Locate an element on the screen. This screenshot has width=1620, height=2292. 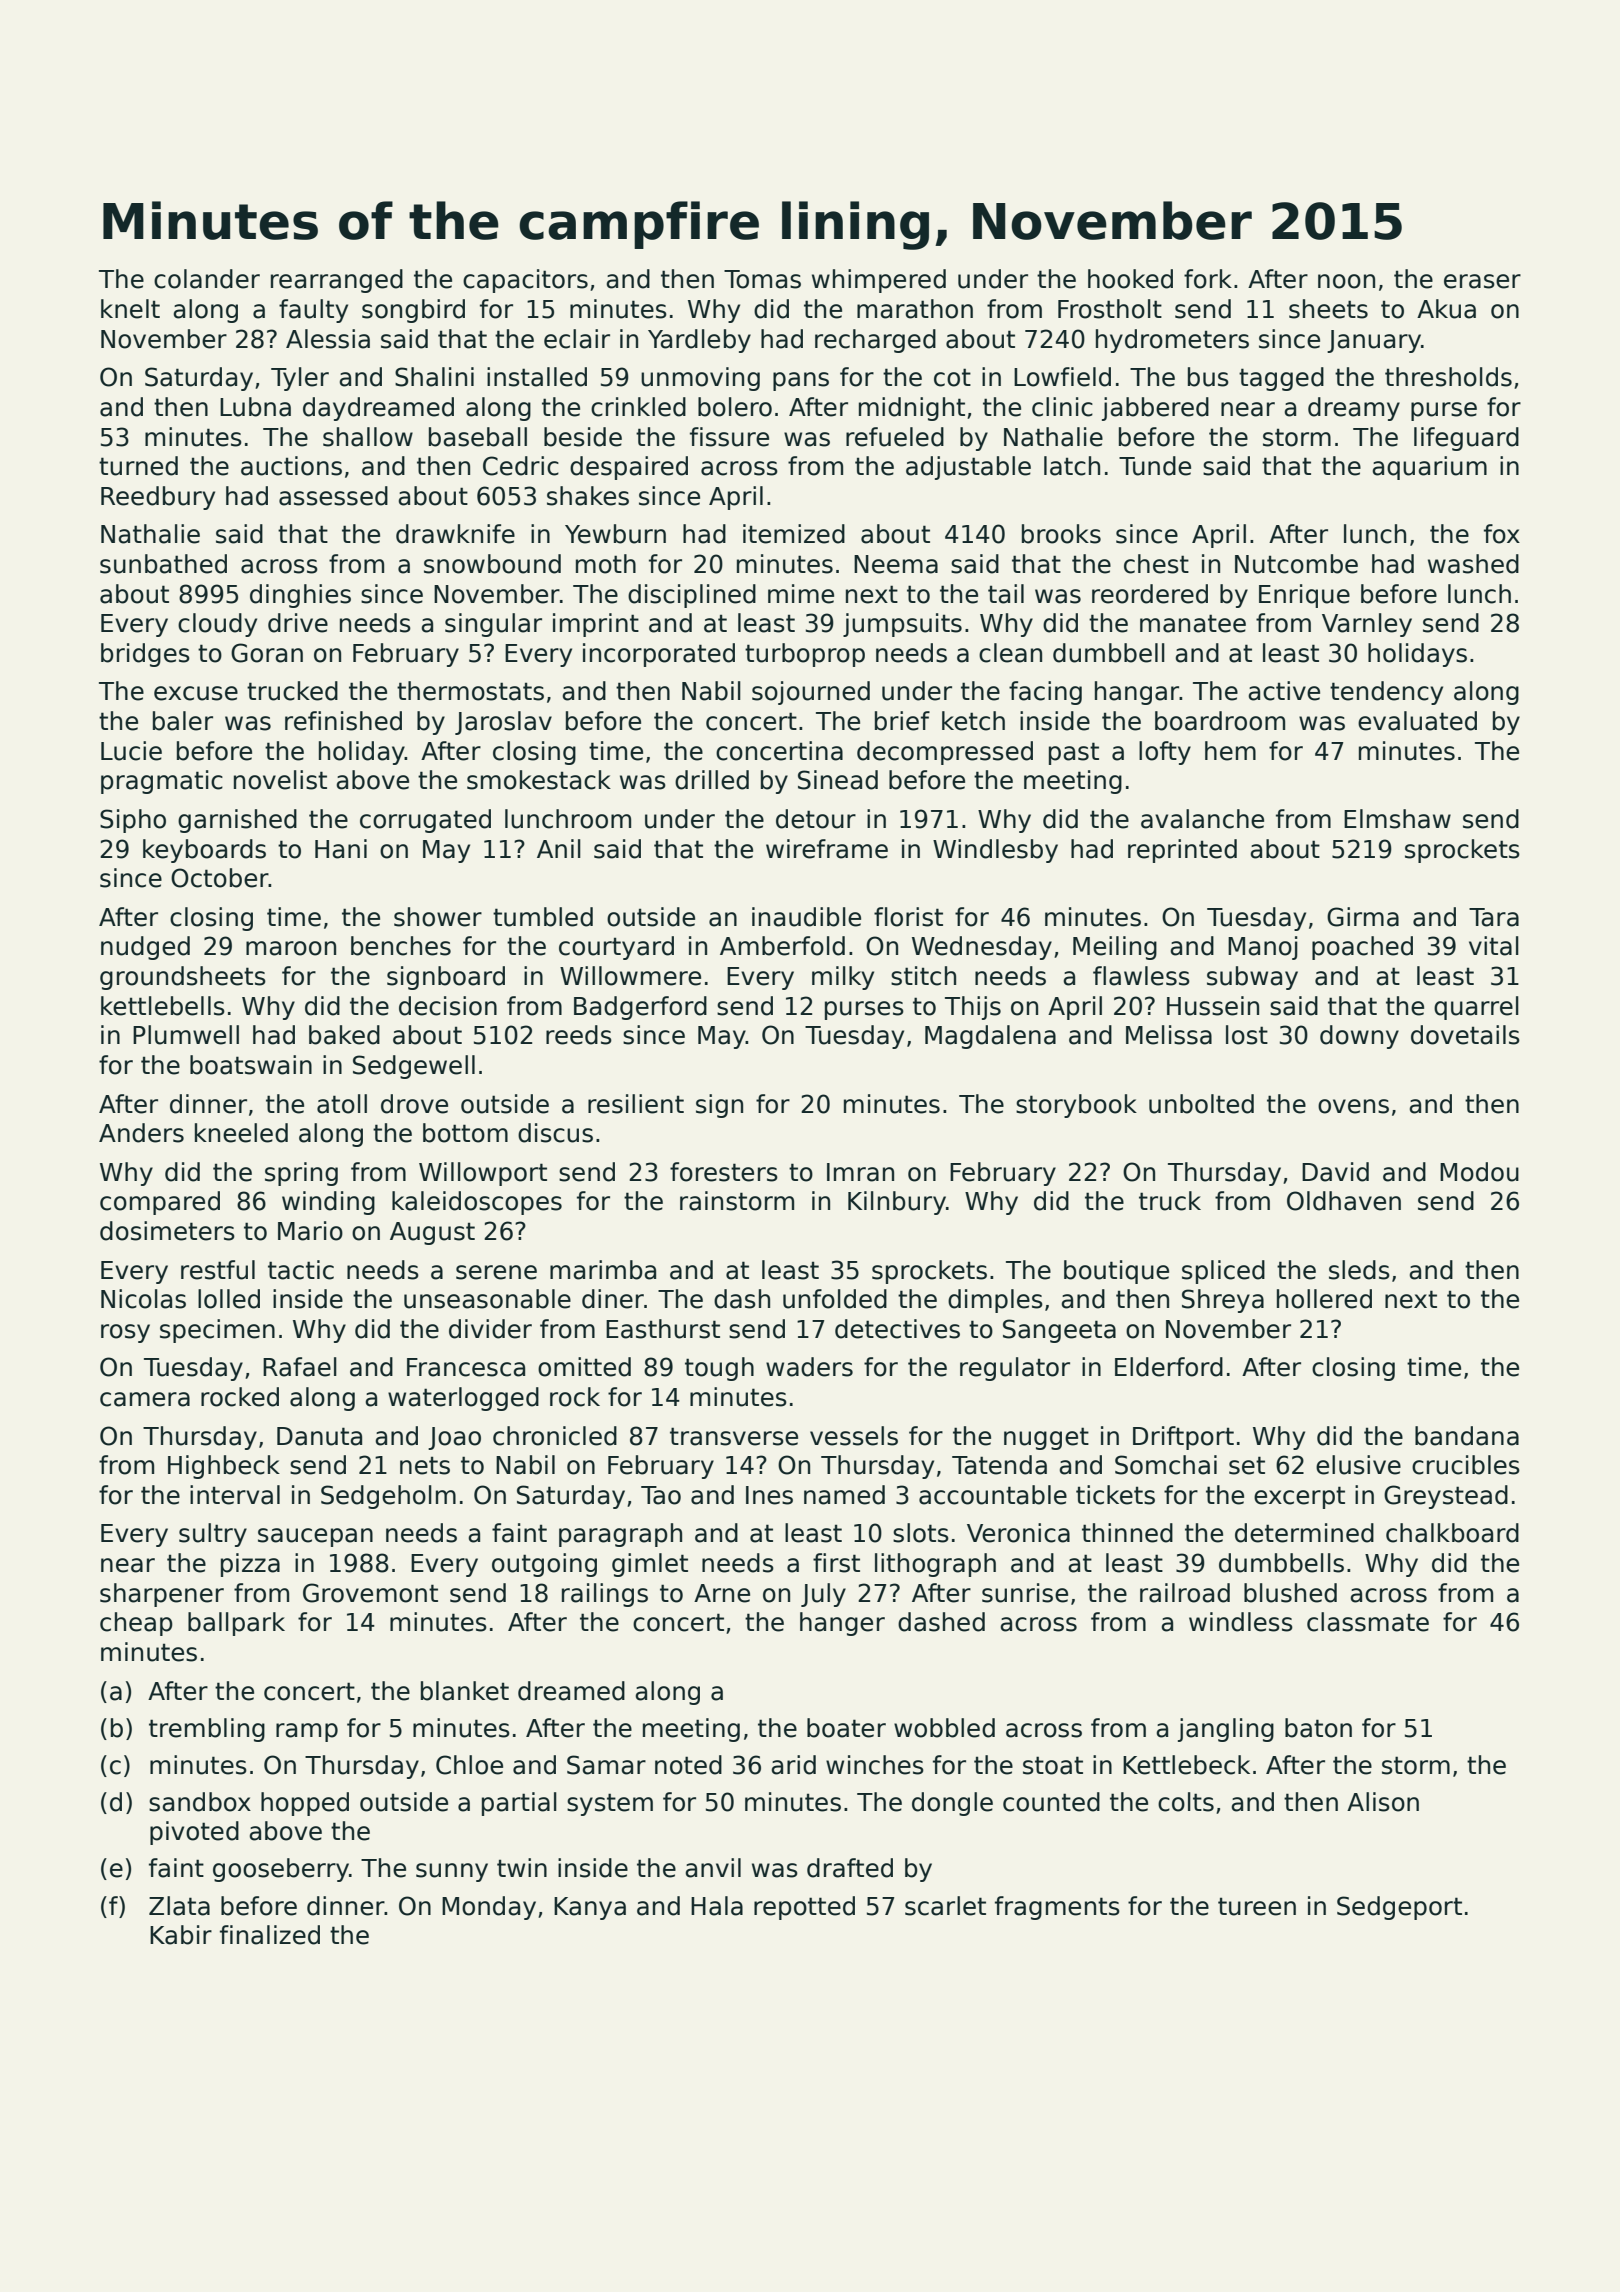
faulty is located at coordinates (313, 311).
